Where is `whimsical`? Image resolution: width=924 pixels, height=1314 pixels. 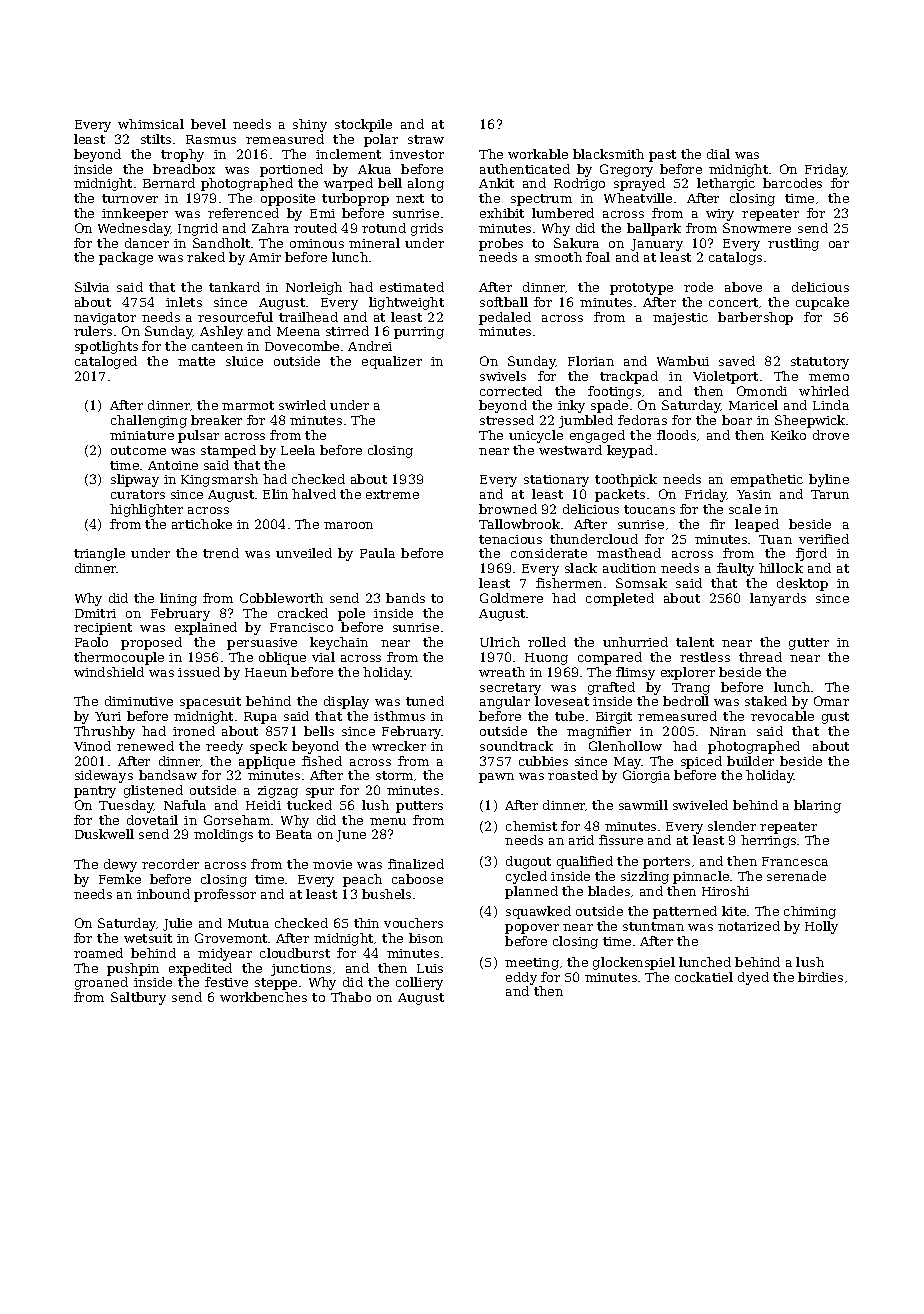
whimsical is located at coordinates (151, 124).
